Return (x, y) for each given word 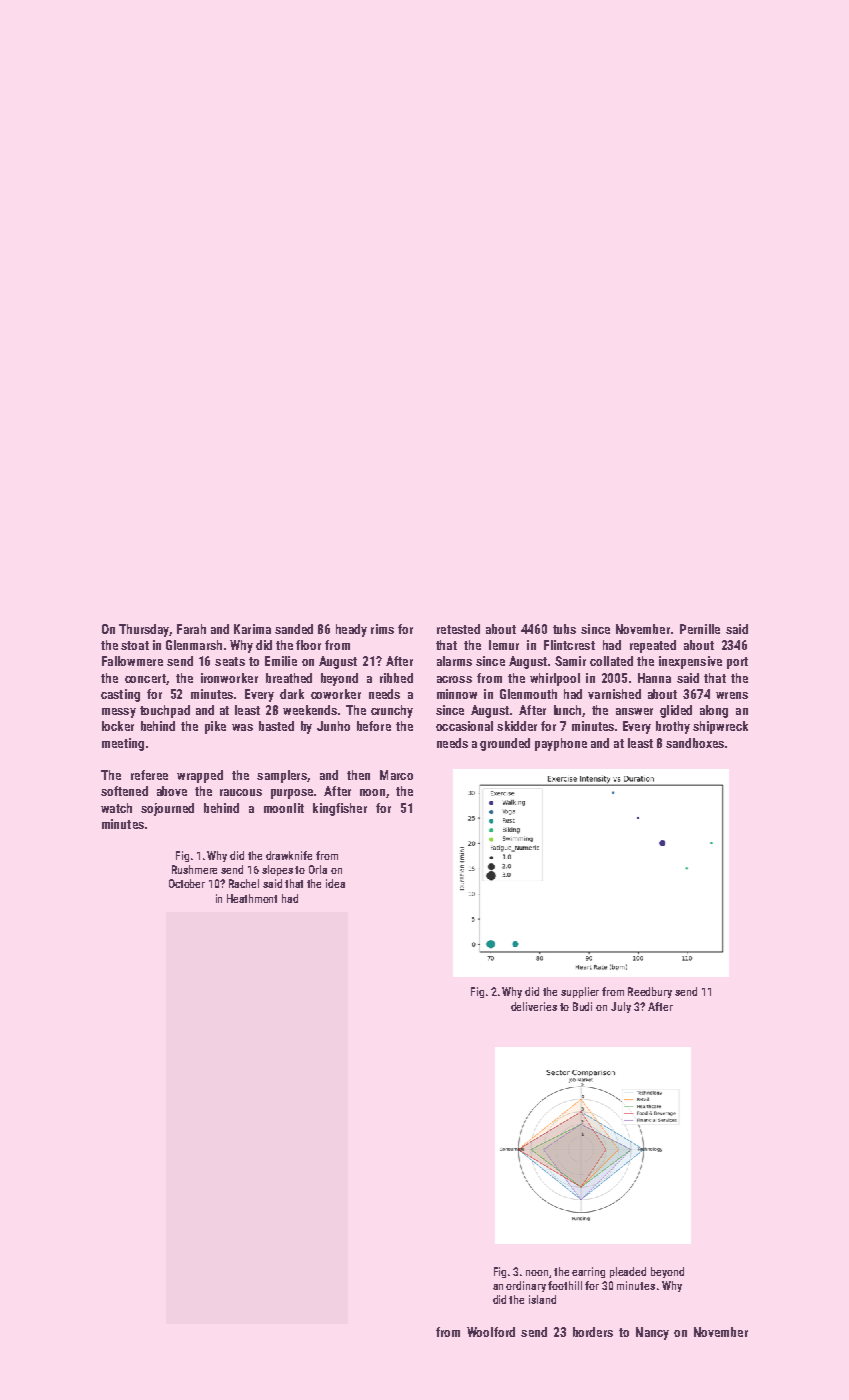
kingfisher (340, 809)
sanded (294, 629)
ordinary (526, 1286)
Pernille (700, 629)
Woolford (491, 1332)
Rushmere (194, 869)
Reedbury (650, 992)
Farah (191, 629)
